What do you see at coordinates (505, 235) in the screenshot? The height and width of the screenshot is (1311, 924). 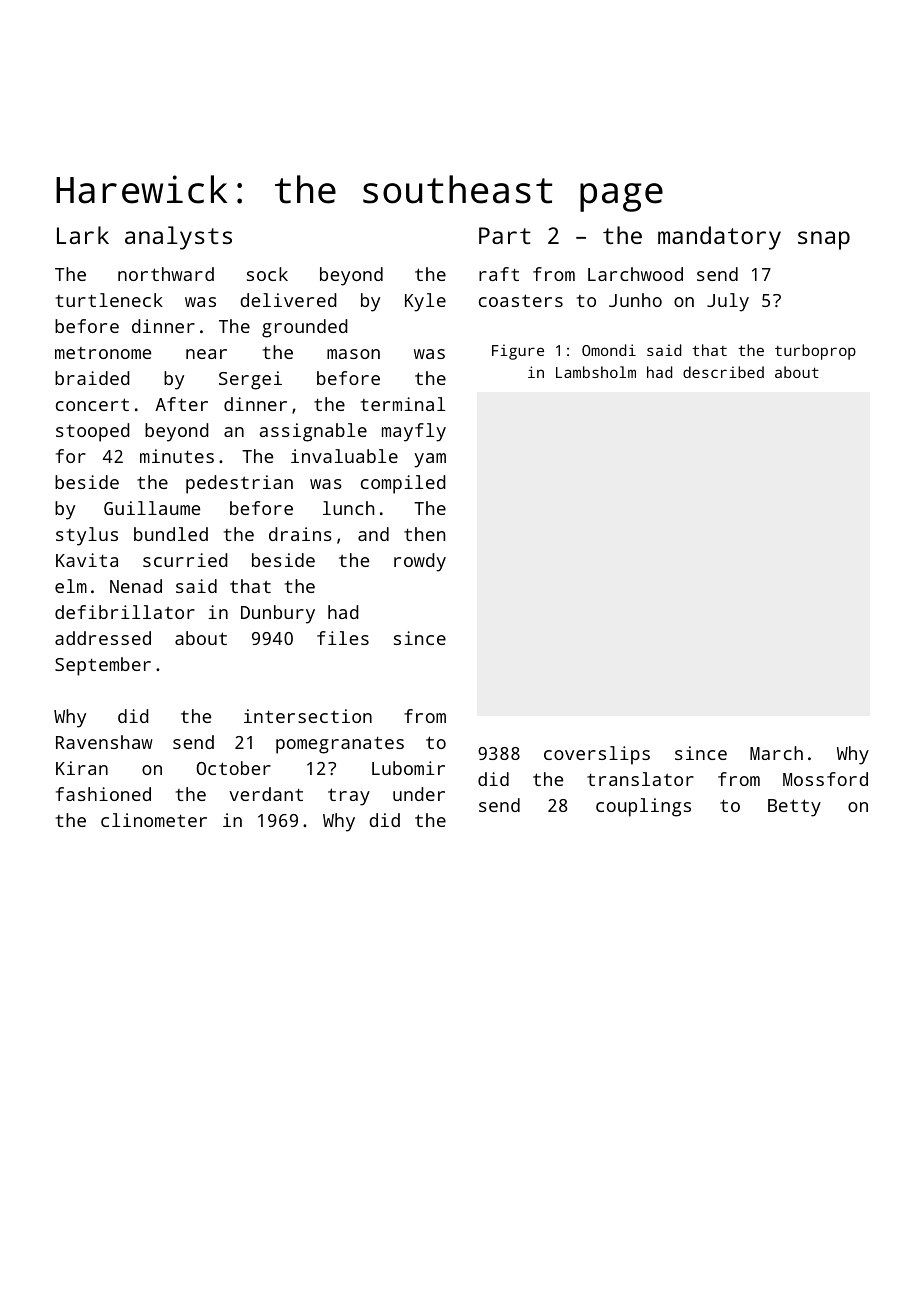 I see `Part` at bounding box center [505, 235].
